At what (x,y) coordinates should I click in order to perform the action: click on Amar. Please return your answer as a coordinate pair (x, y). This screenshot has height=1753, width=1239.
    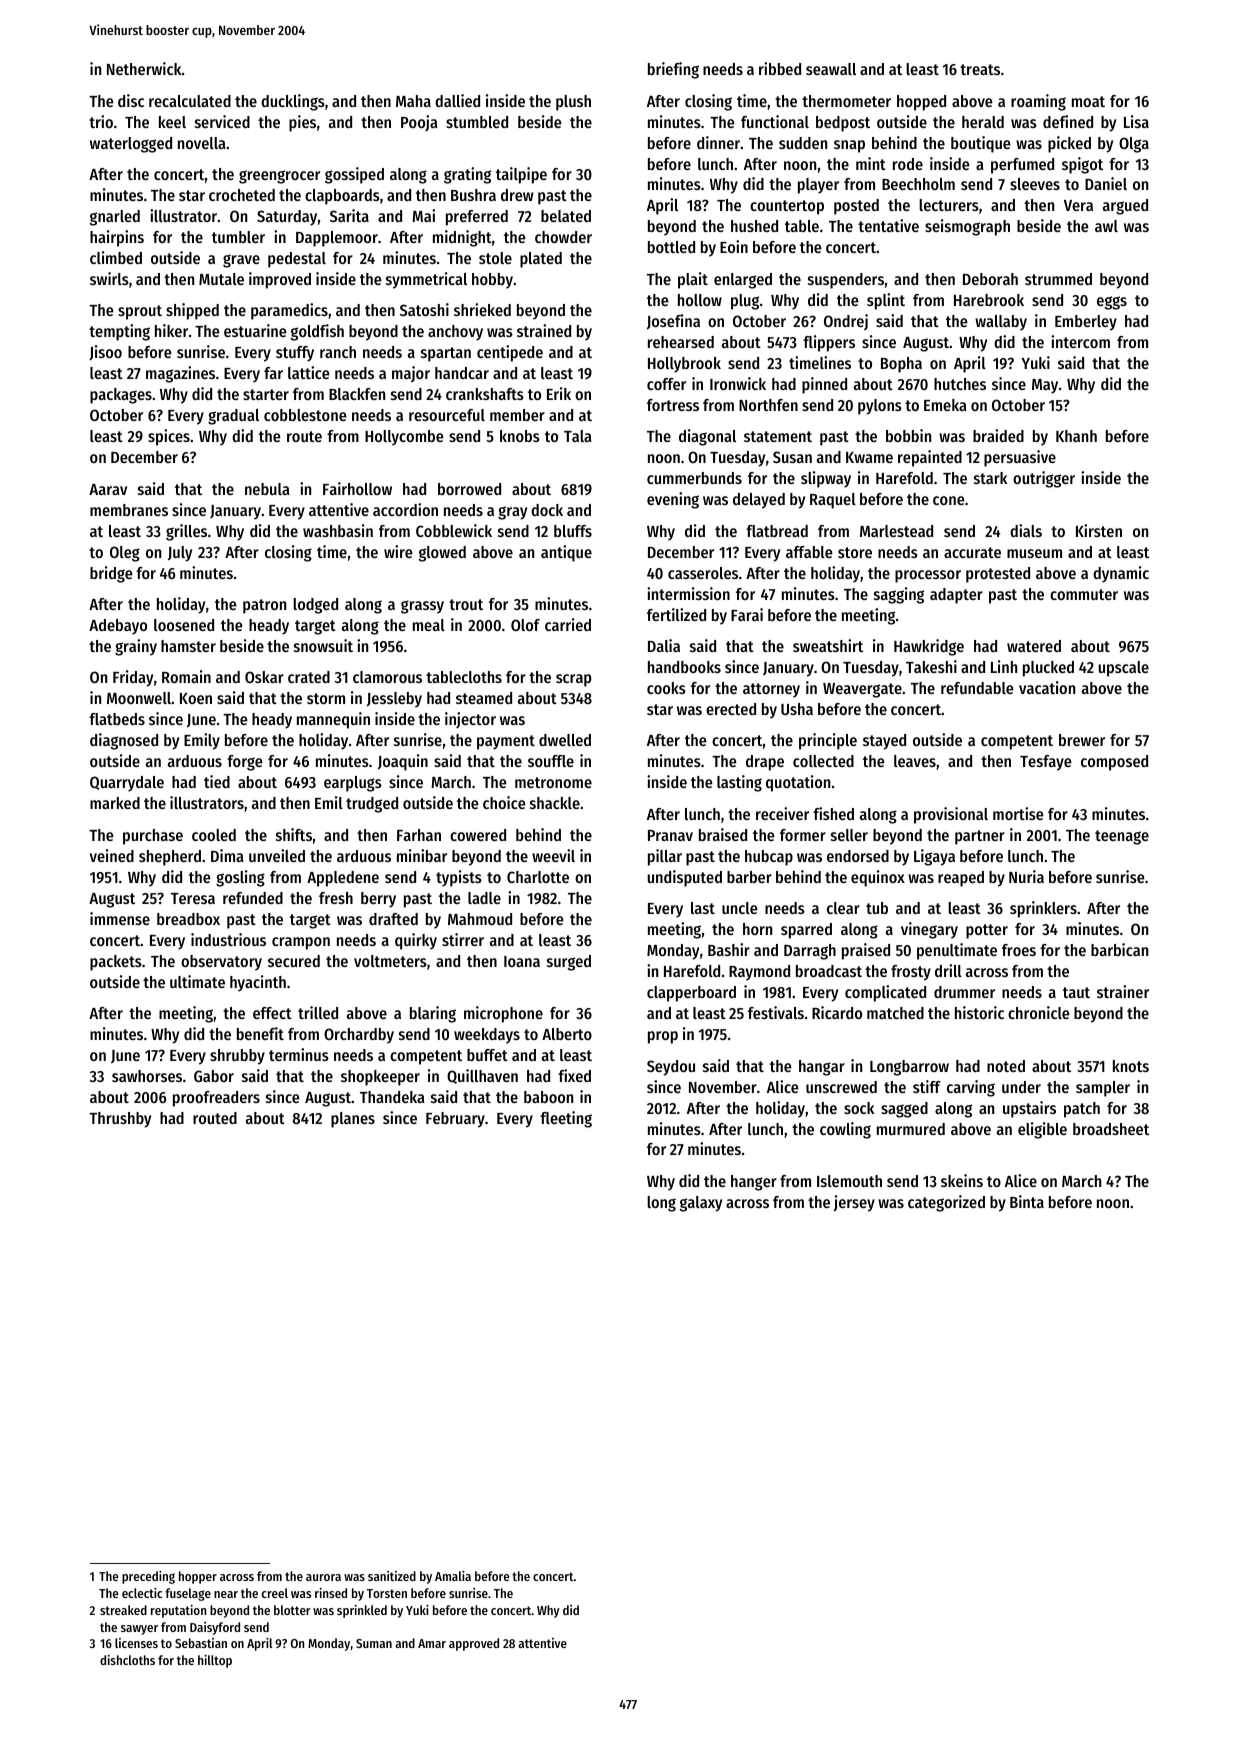
    Looking at the image, I should click on (432, 1643).
